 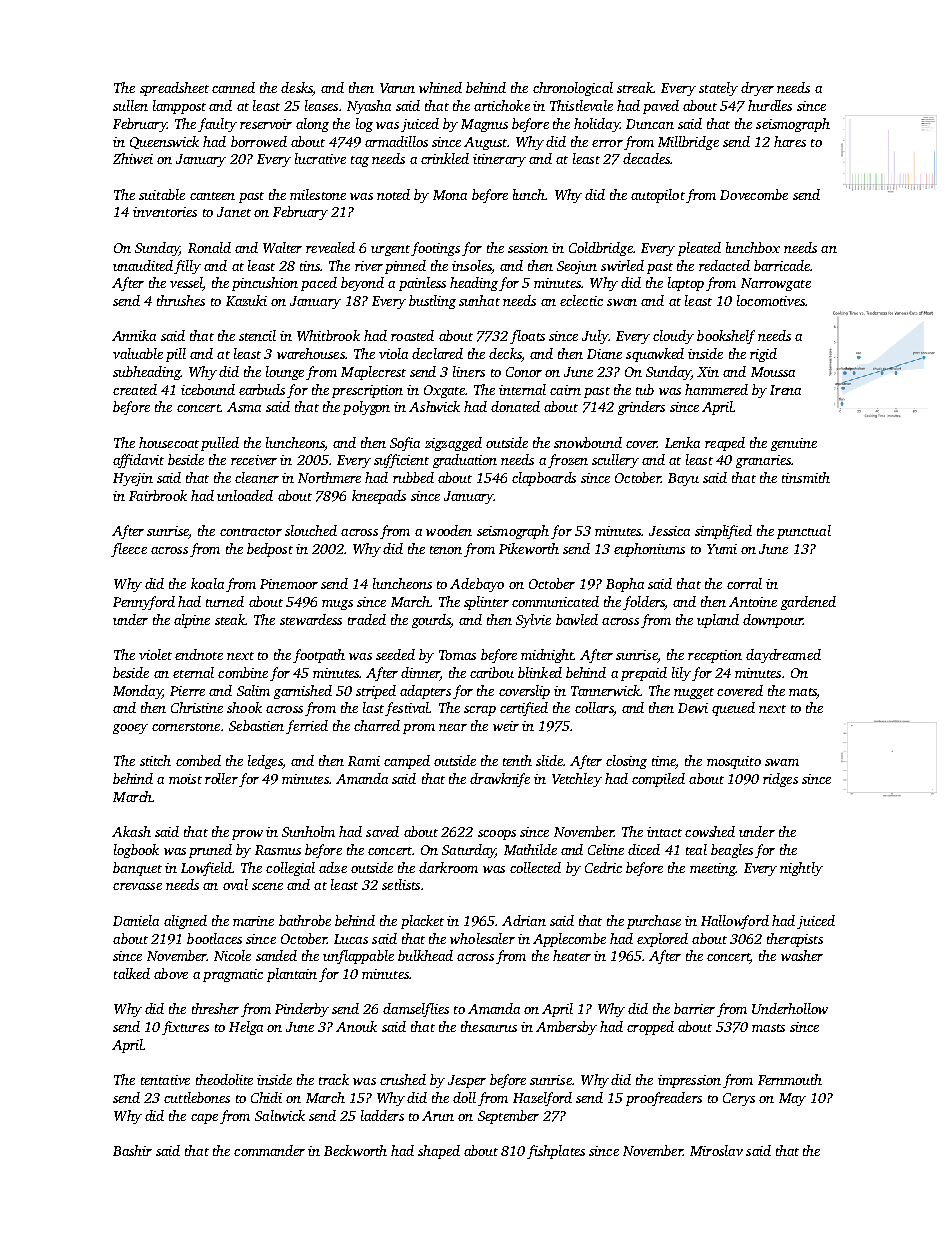 What do you see at coordinates (754, 194) in the screenshot?
I see `Dovecombe` at bounding box center [754, 194].
